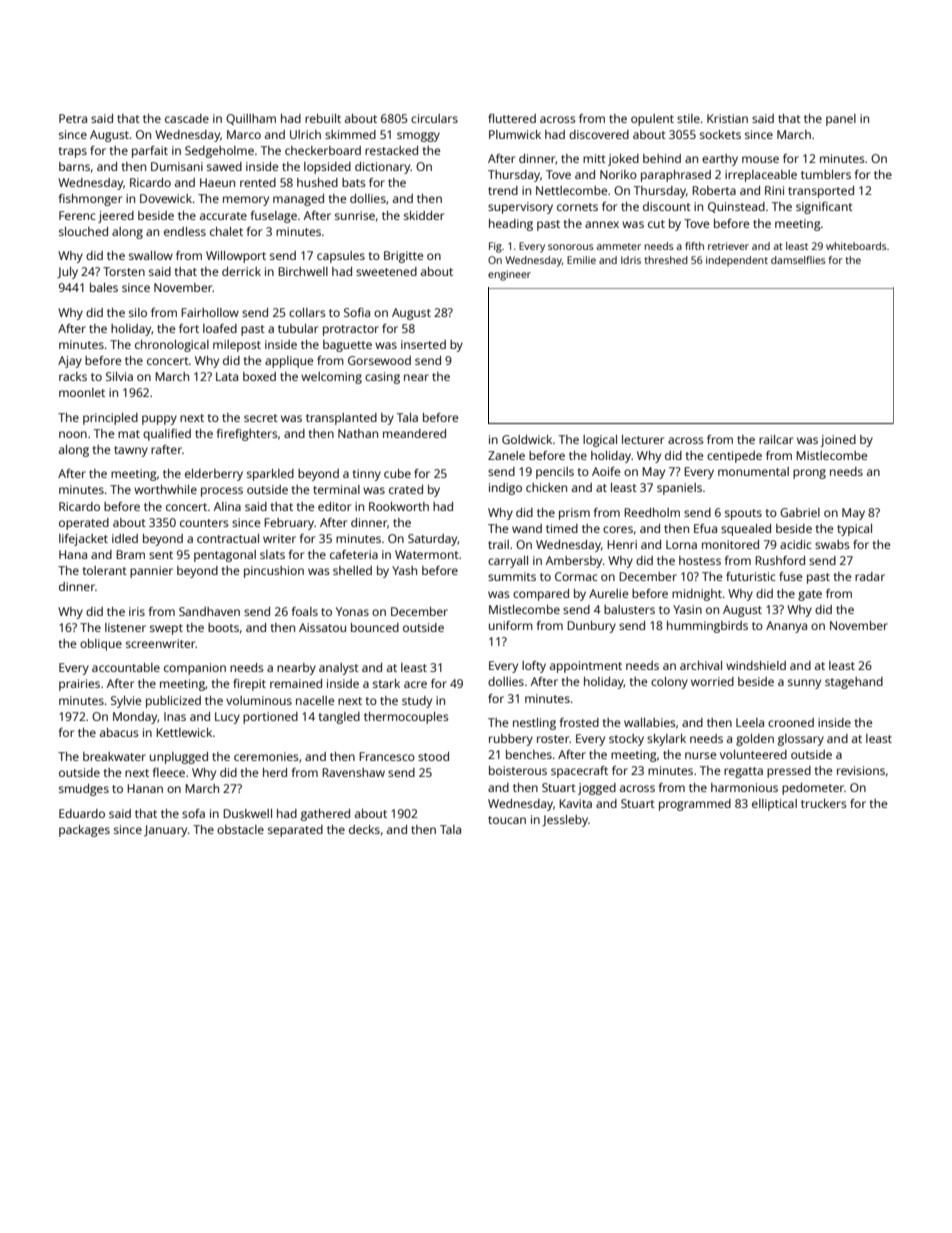 Image resolution: width=952 pixels, height=1233 pixels. Describe the element at coordinates (82, 392) in the screenshot. I see `moonlet` at that location.
